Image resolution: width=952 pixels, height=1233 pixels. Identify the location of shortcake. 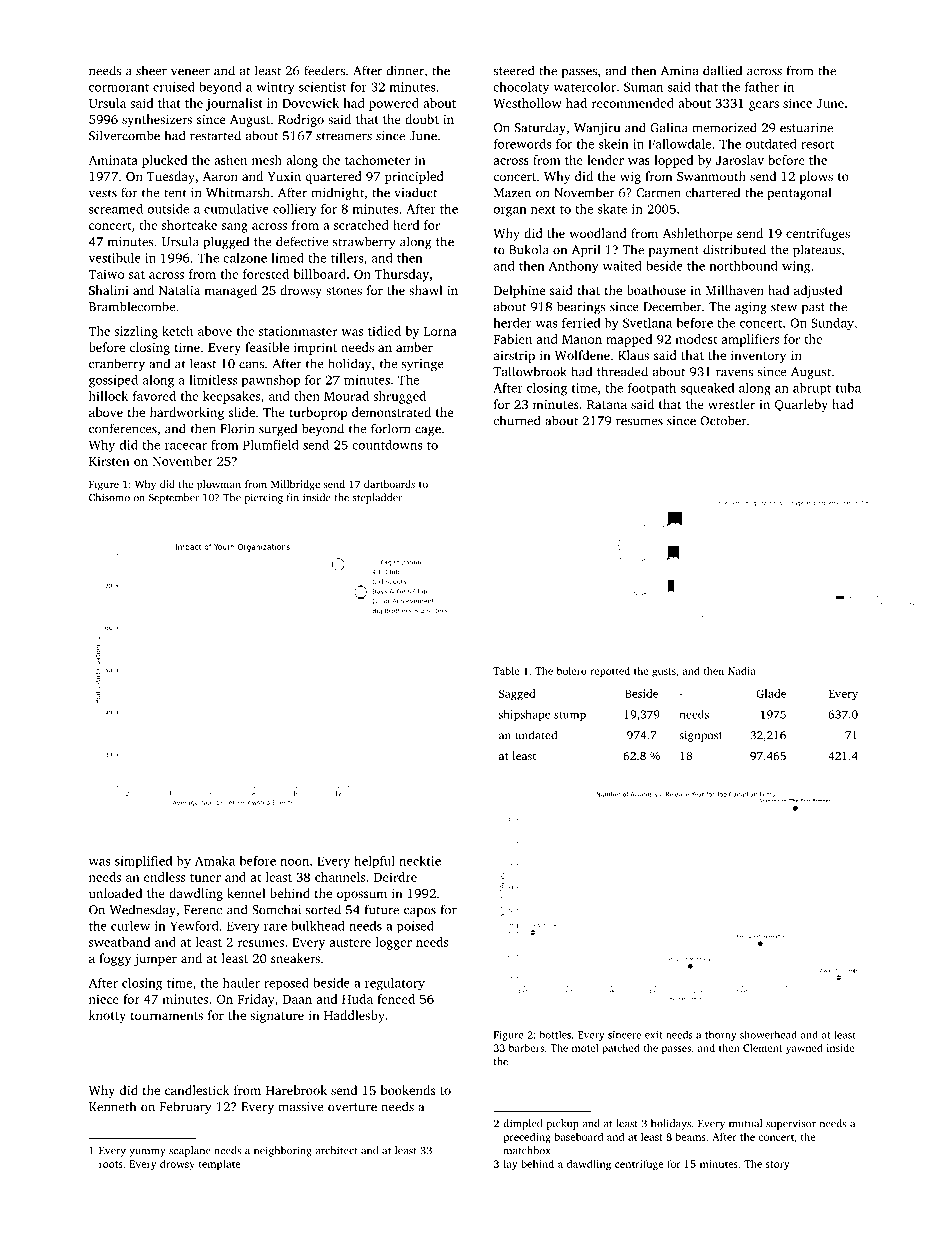
(189, 225).
